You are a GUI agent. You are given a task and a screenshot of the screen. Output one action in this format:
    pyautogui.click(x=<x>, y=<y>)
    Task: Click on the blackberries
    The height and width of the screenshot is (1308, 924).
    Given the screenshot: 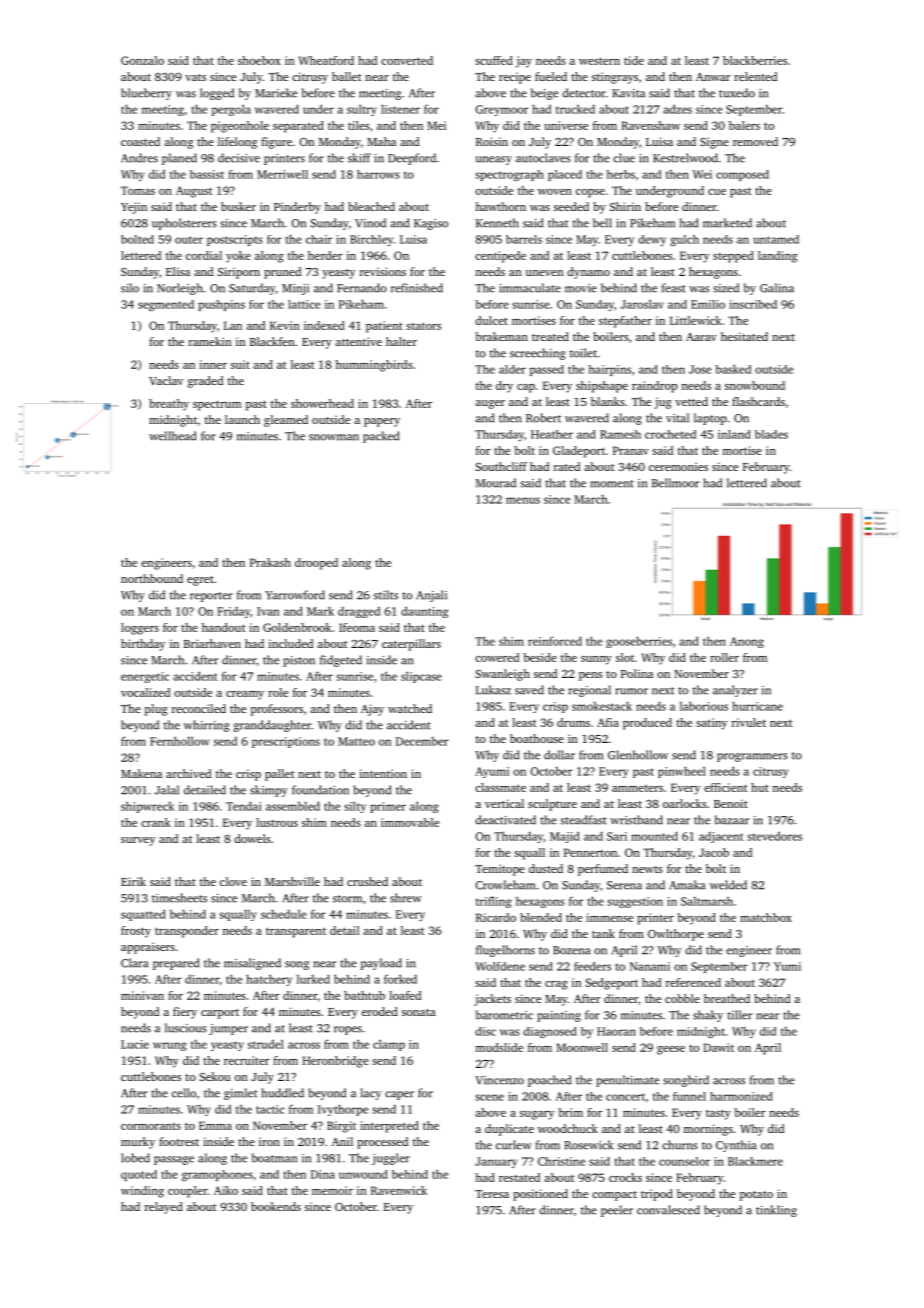 What is the action you would take?
    pyautogui.click(x=755, y=60)
